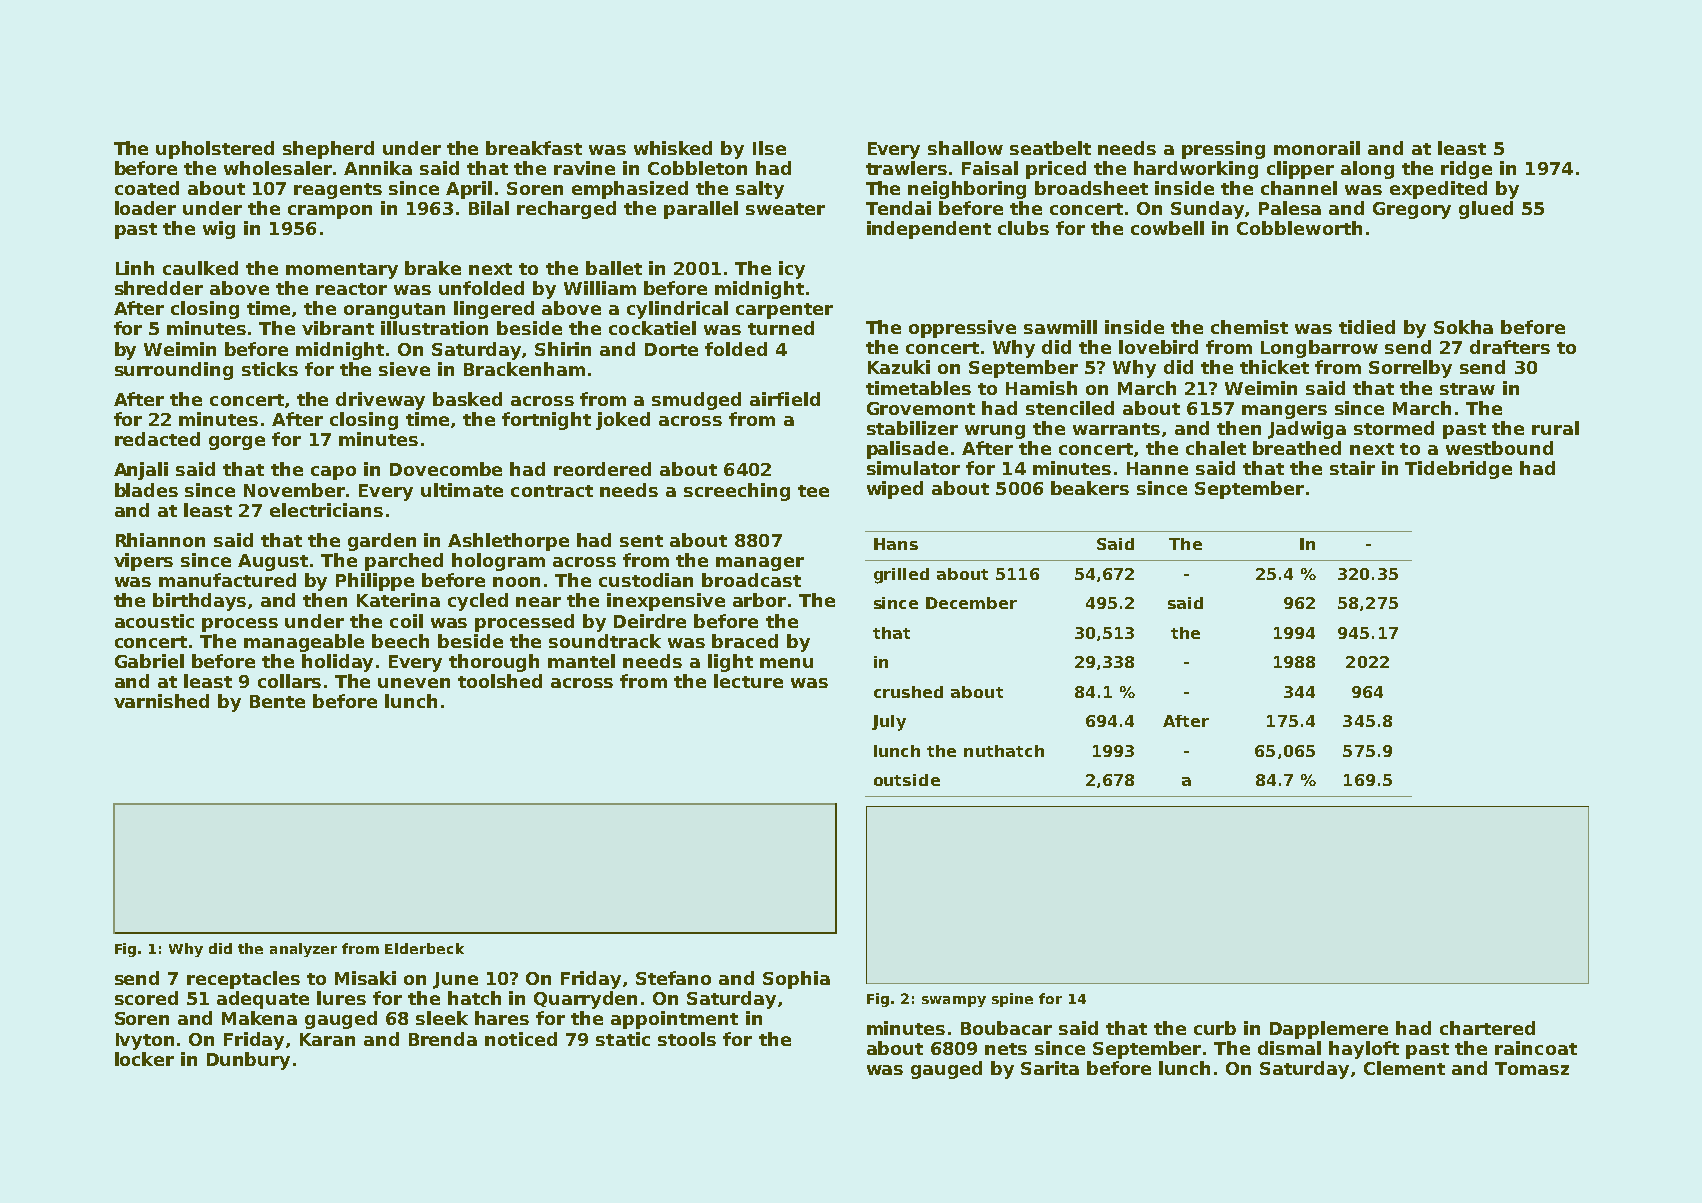 Image resolution: width=1702 pixels, height=1203 pixels. What do you see at coordinates (896, 544) in the document?
I see `Hans` at bounding box center [896, 544].
